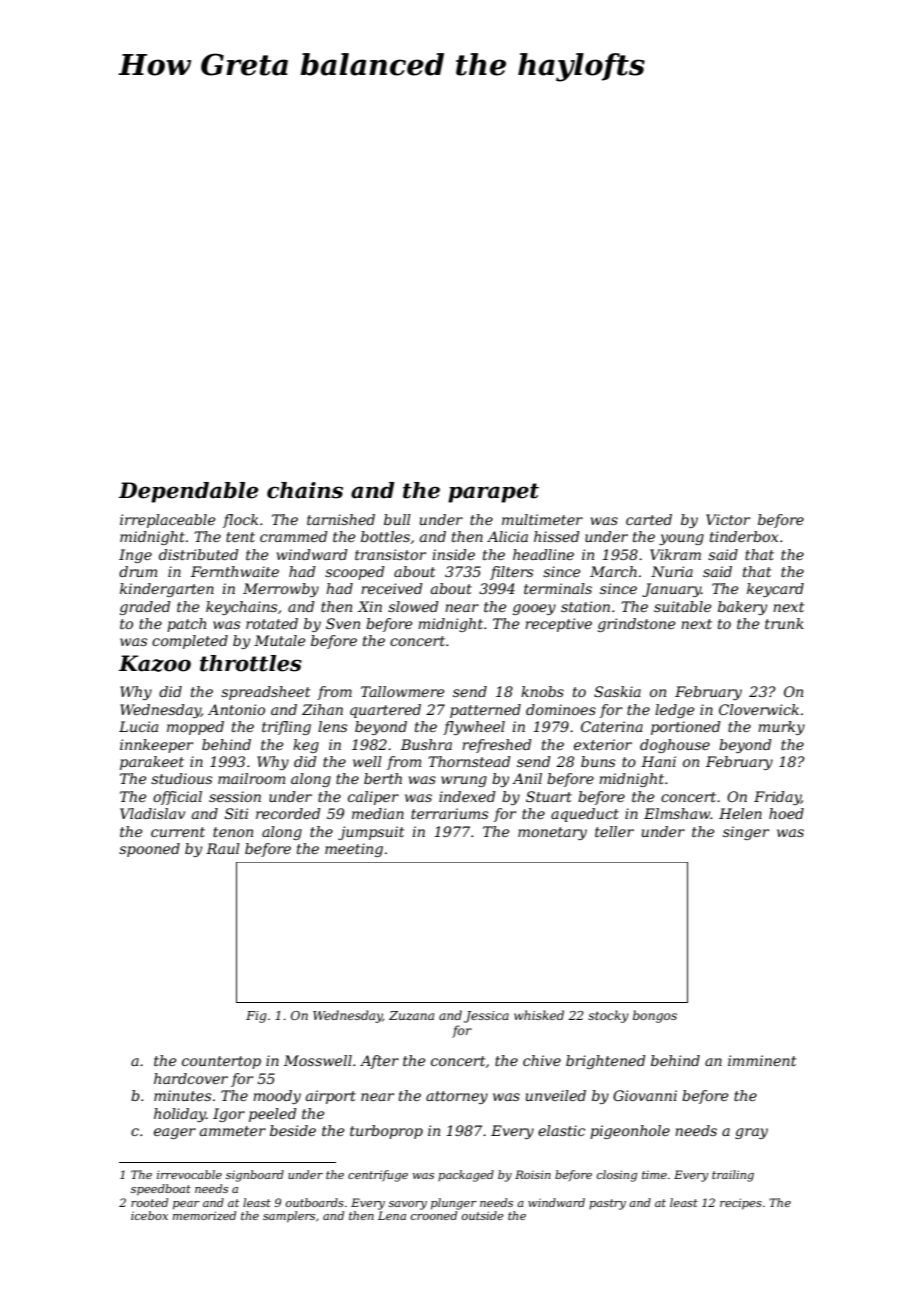 Image resolution: width=924 pixels, height=1308 pixels. What do you see at coordinates (751, 1133) in the image?
I see `gray` at bounding box center [751, 1133].
